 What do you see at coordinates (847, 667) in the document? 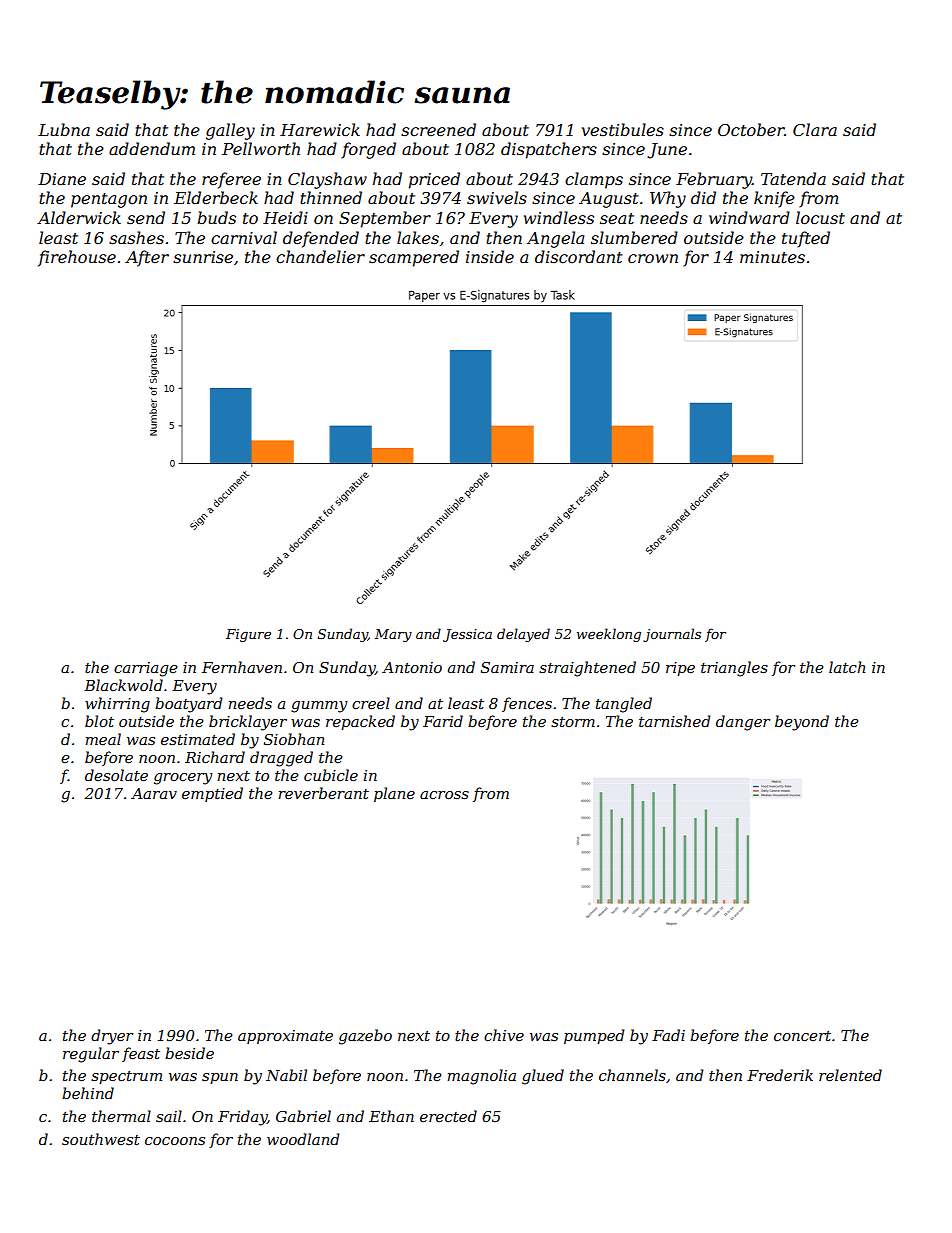
I see `latch` at bounding box center [847, 667].
